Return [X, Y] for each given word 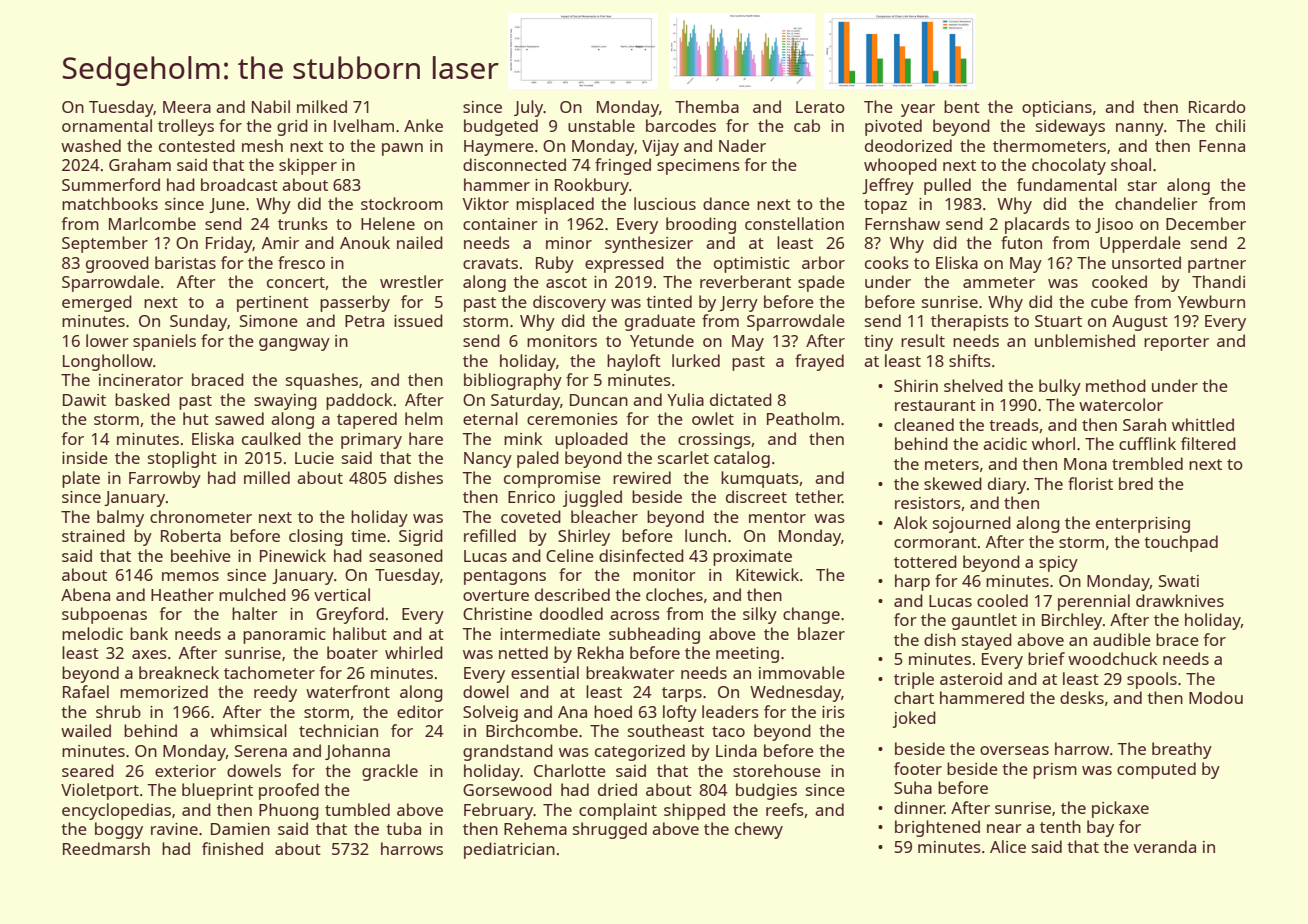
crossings [714, 441]
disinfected [641, 555]
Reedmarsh [106, 848]
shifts [970, 360]
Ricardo [1217, 106]
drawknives [1180, 600]
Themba [707, 106]
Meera [187, 107]
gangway [294, 344]
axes [149, 654]
